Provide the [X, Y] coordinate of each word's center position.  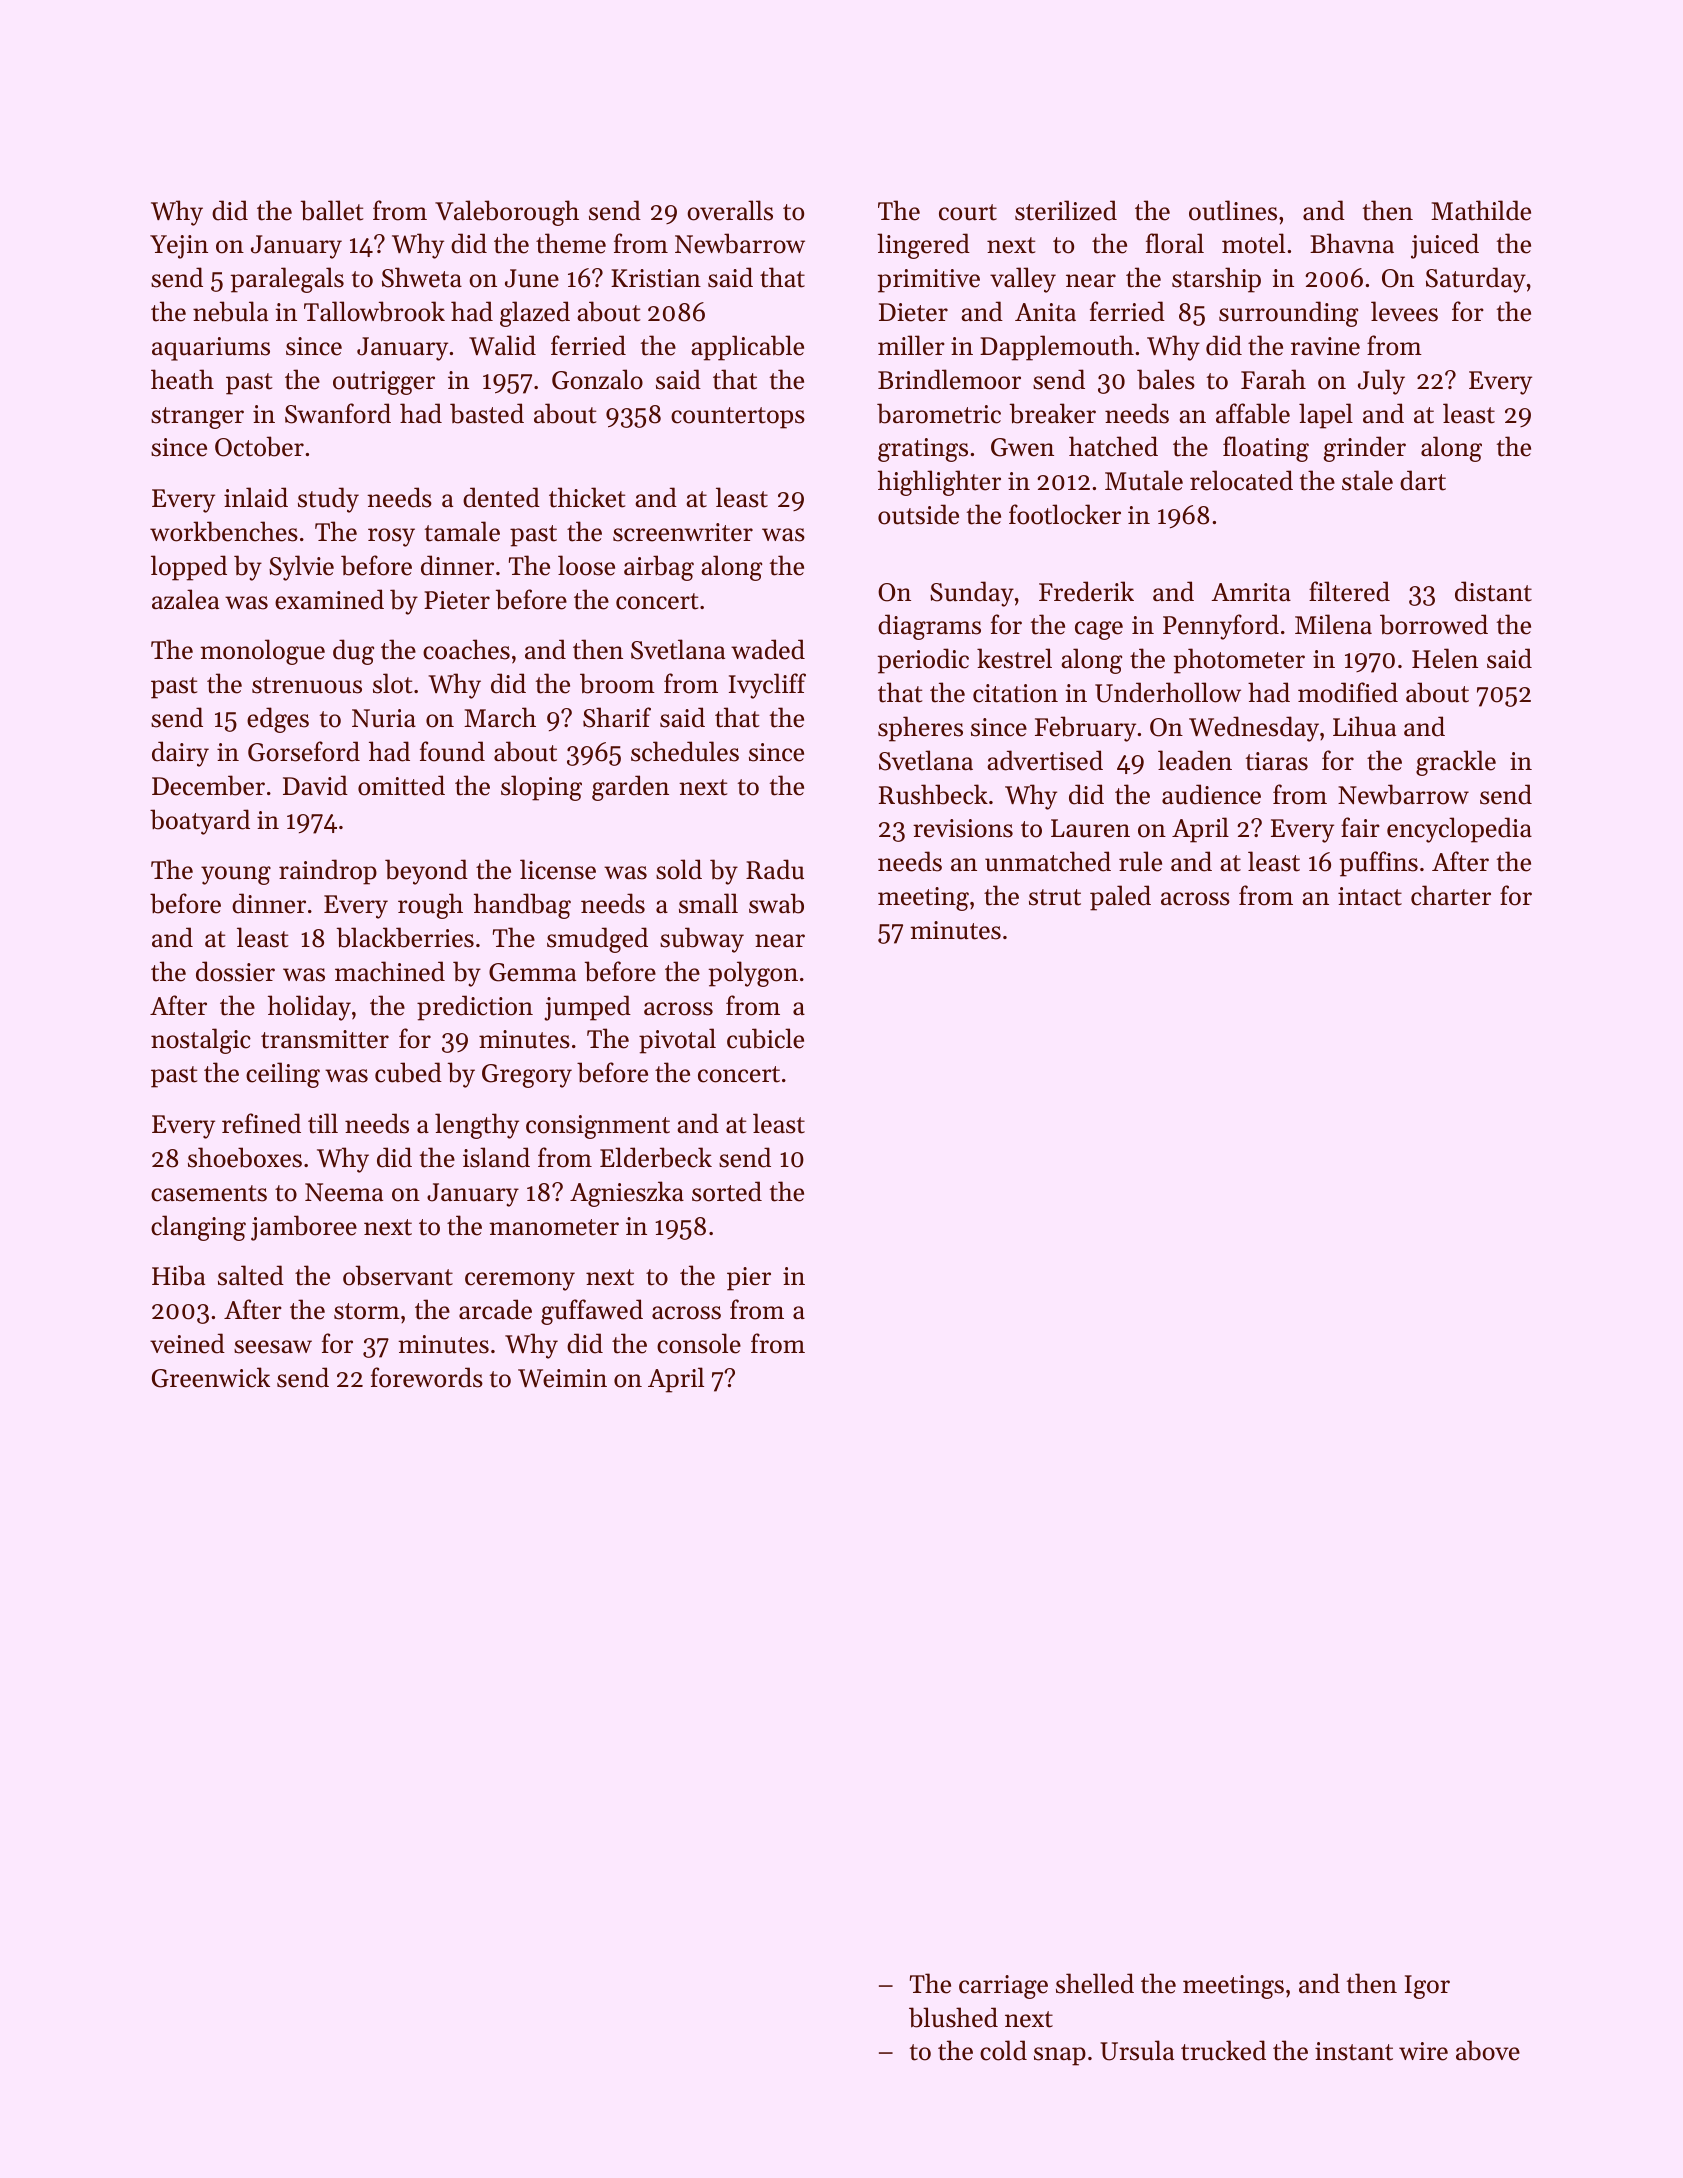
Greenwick [211, 1377]
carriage [1003, 1987]
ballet [332, 210]
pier [749, 1279]
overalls [730, 210]
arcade [495, 1309]
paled [1120, 898]
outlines [1233, 210]
